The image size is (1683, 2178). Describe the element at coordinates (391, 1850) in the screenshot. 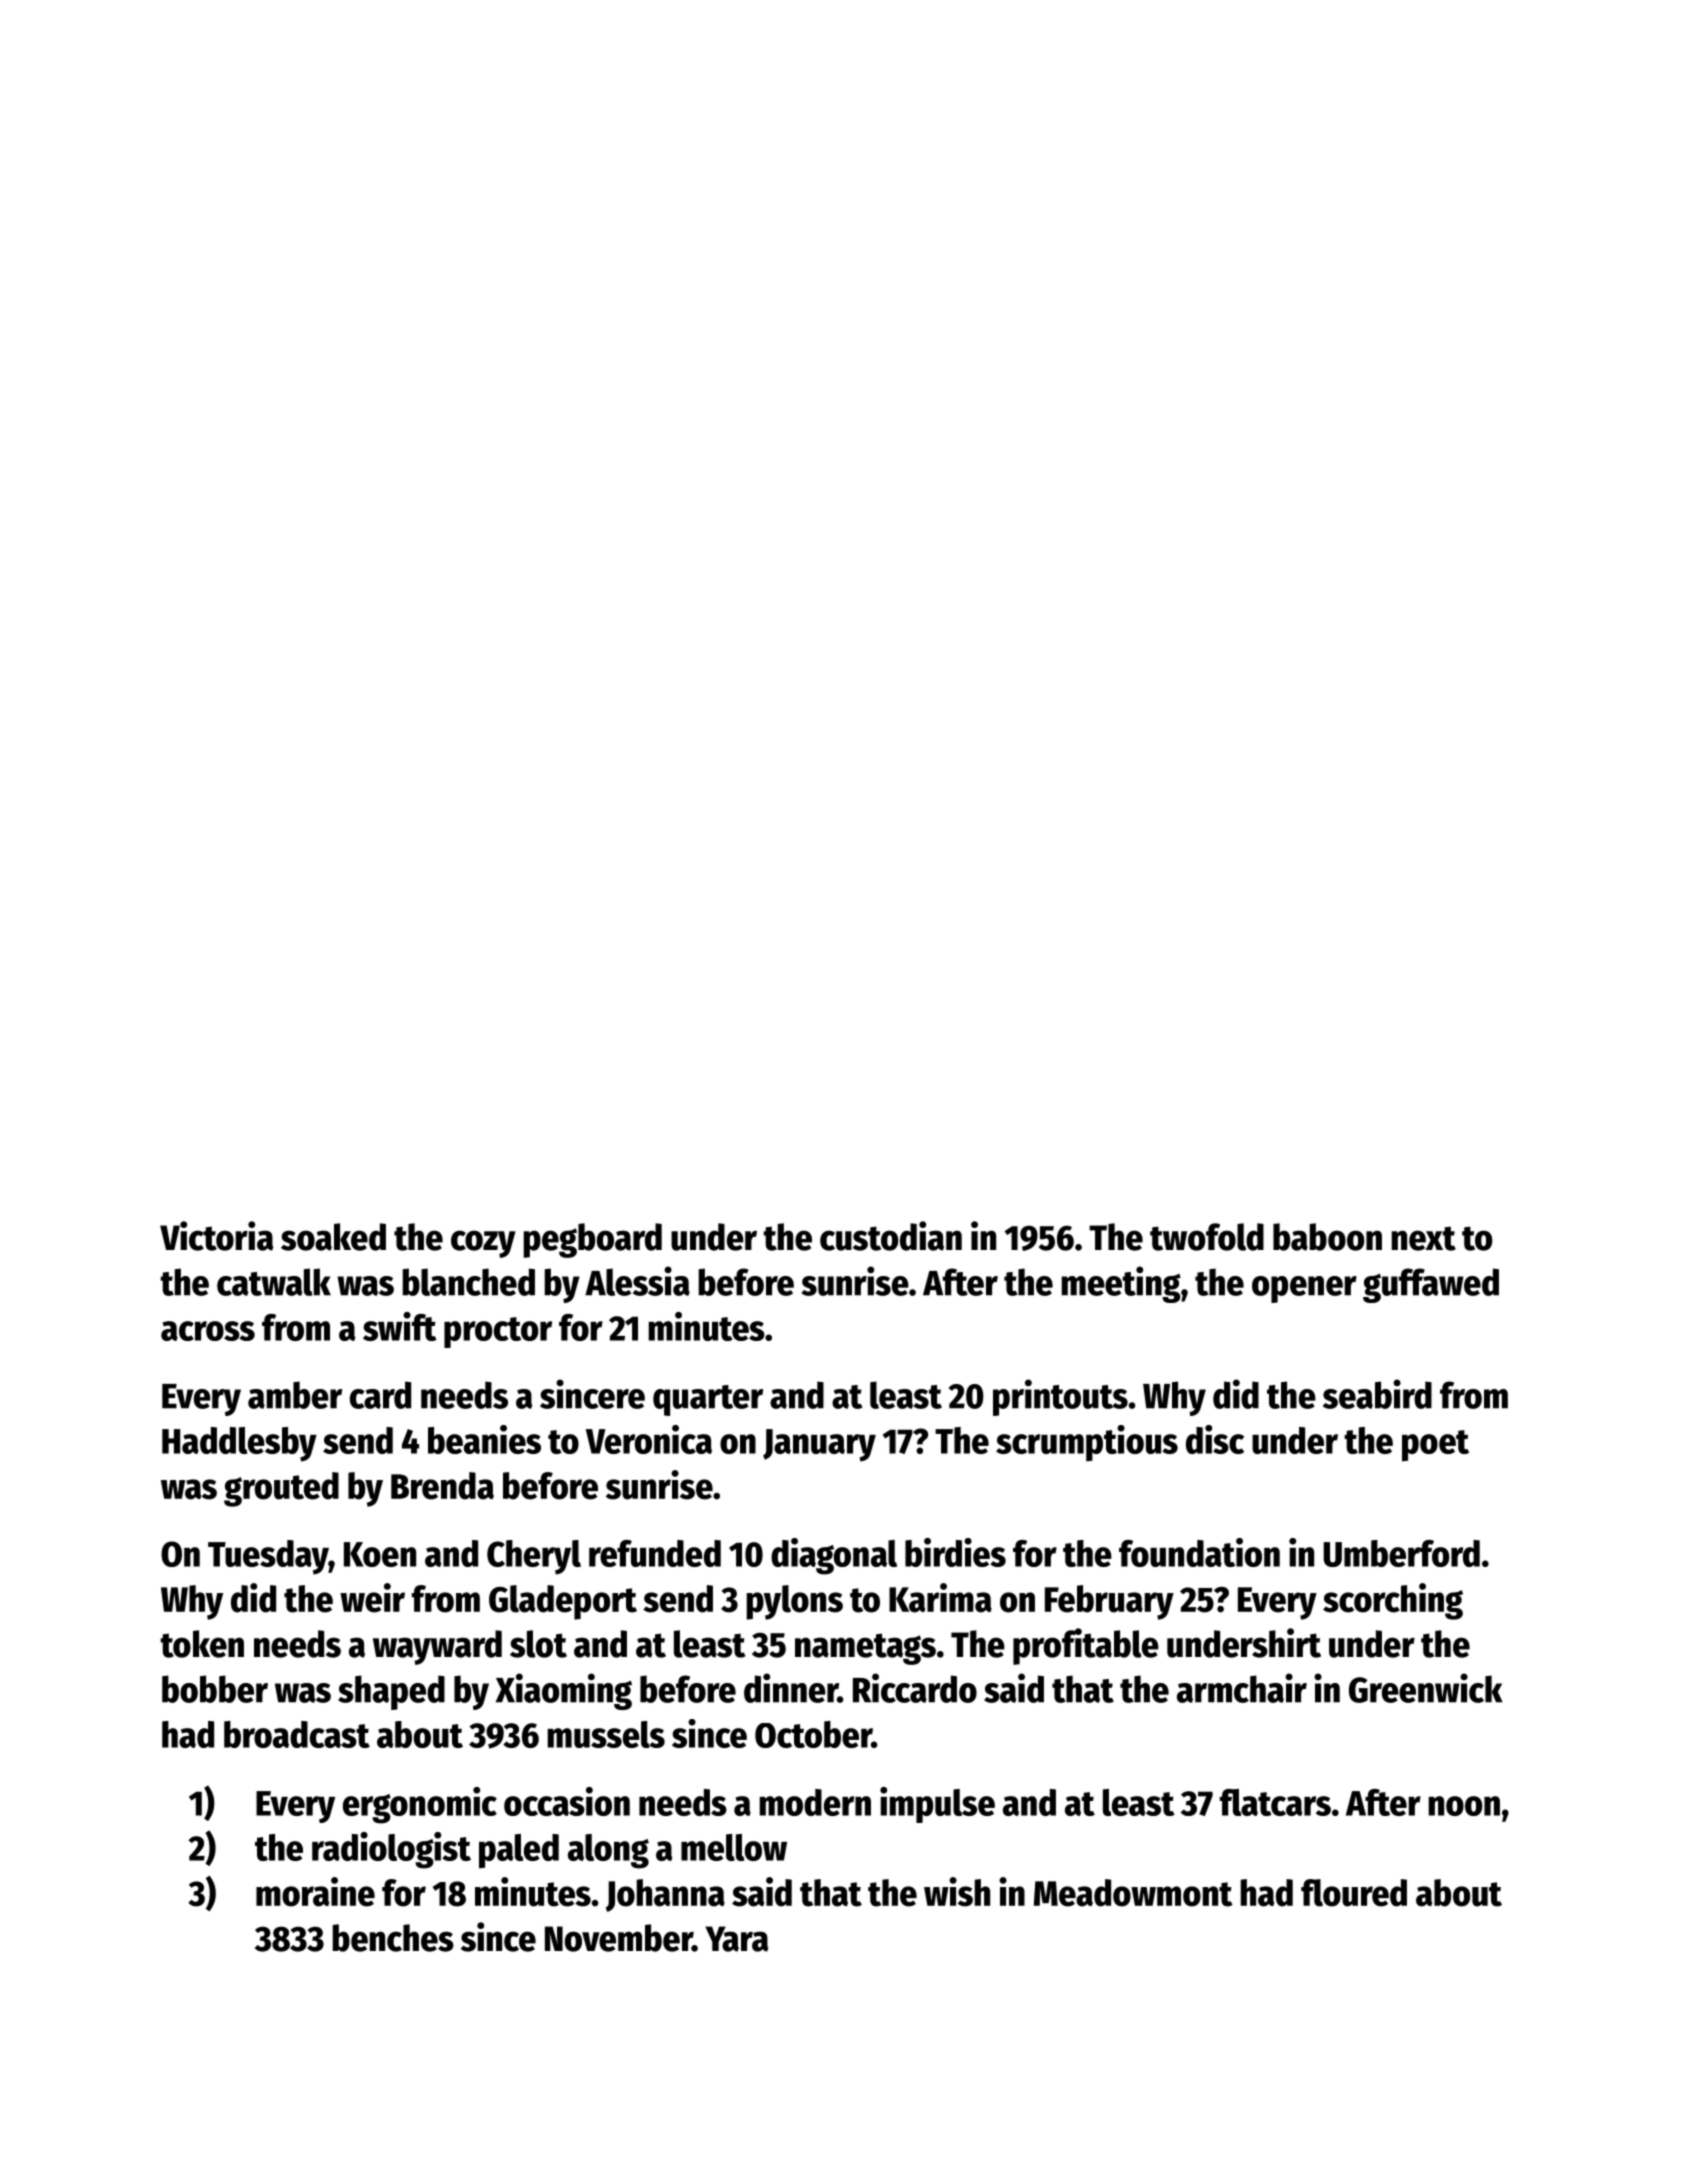

I see `radiologist` at that location.
